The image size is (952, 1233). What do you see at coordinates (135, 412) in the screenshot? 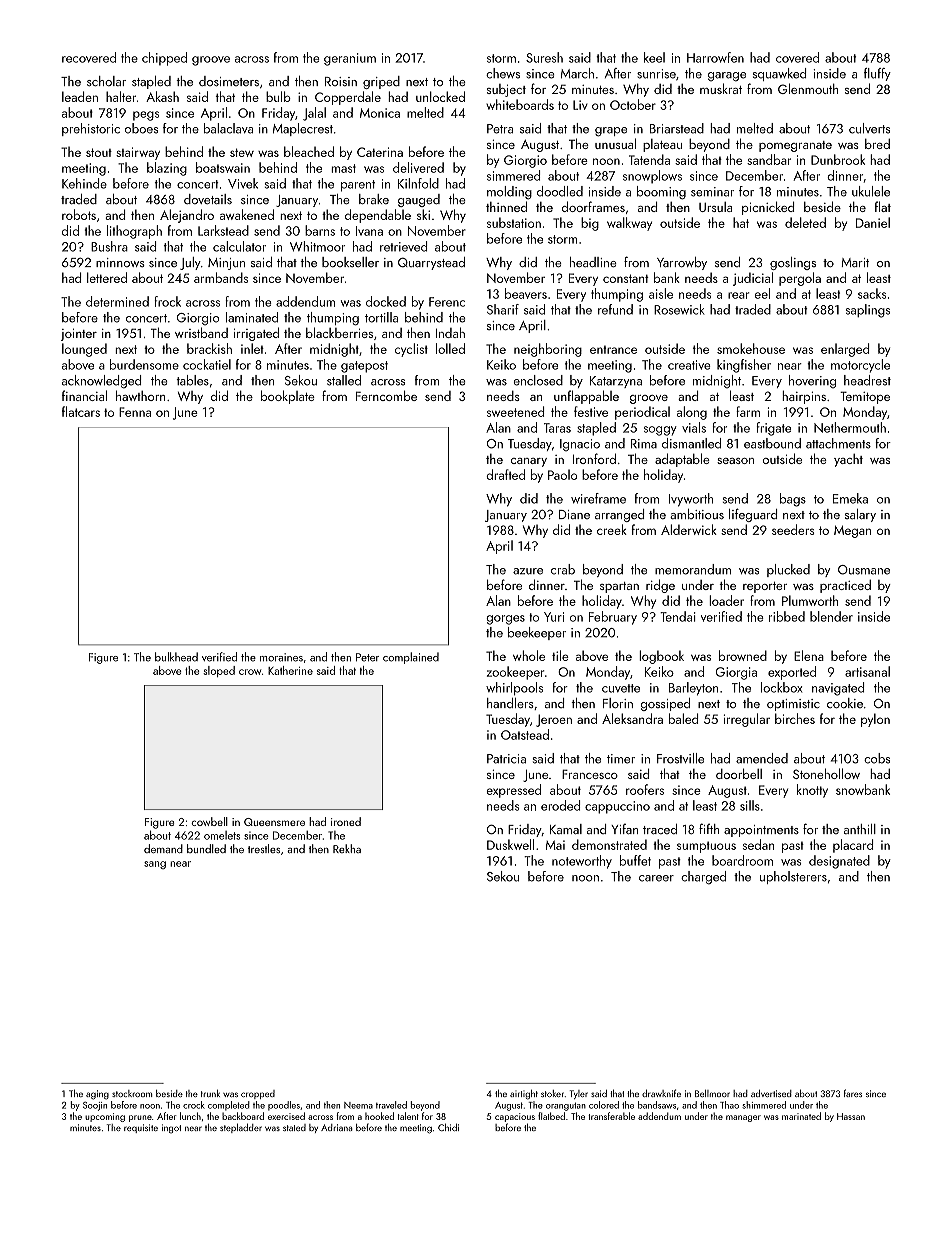
I see `Fenna` at bounding box center [135, 412].
